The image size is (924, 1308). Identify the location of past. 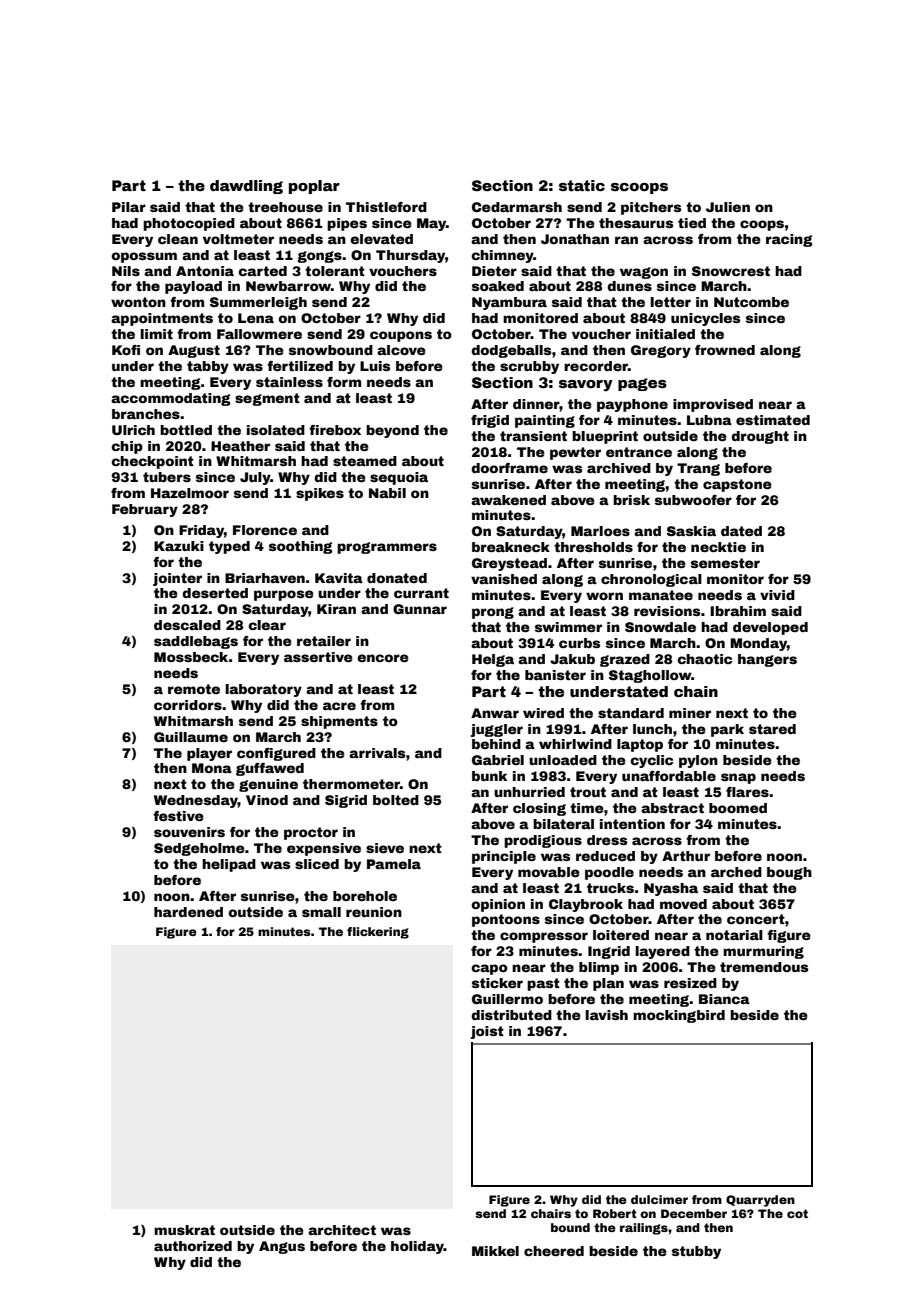
(543, 984).
